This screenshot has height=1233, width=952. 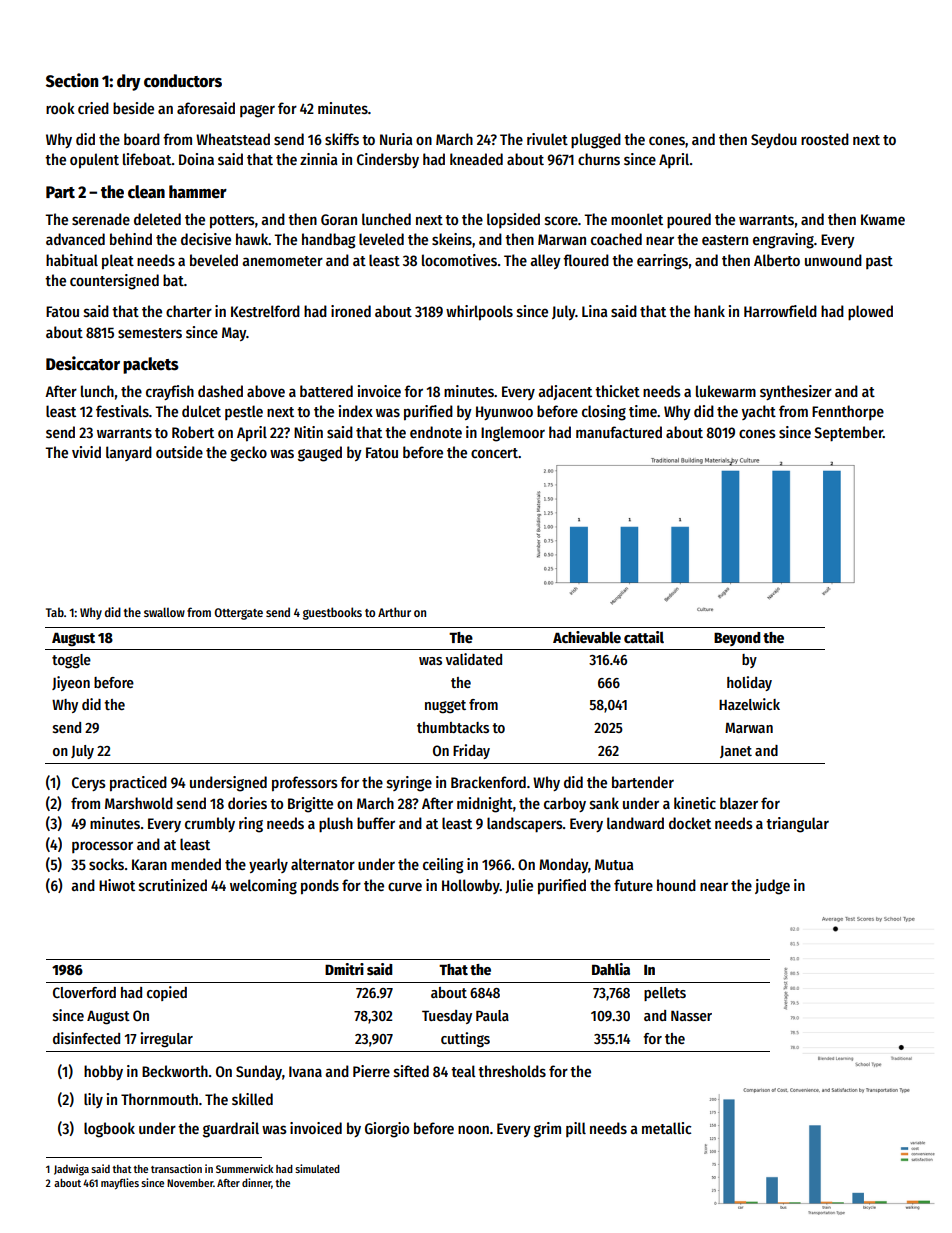 What do you see at coordinates (737, 639) in the screenshot?
I see `Beyond` at bounding box center [737, 639].
